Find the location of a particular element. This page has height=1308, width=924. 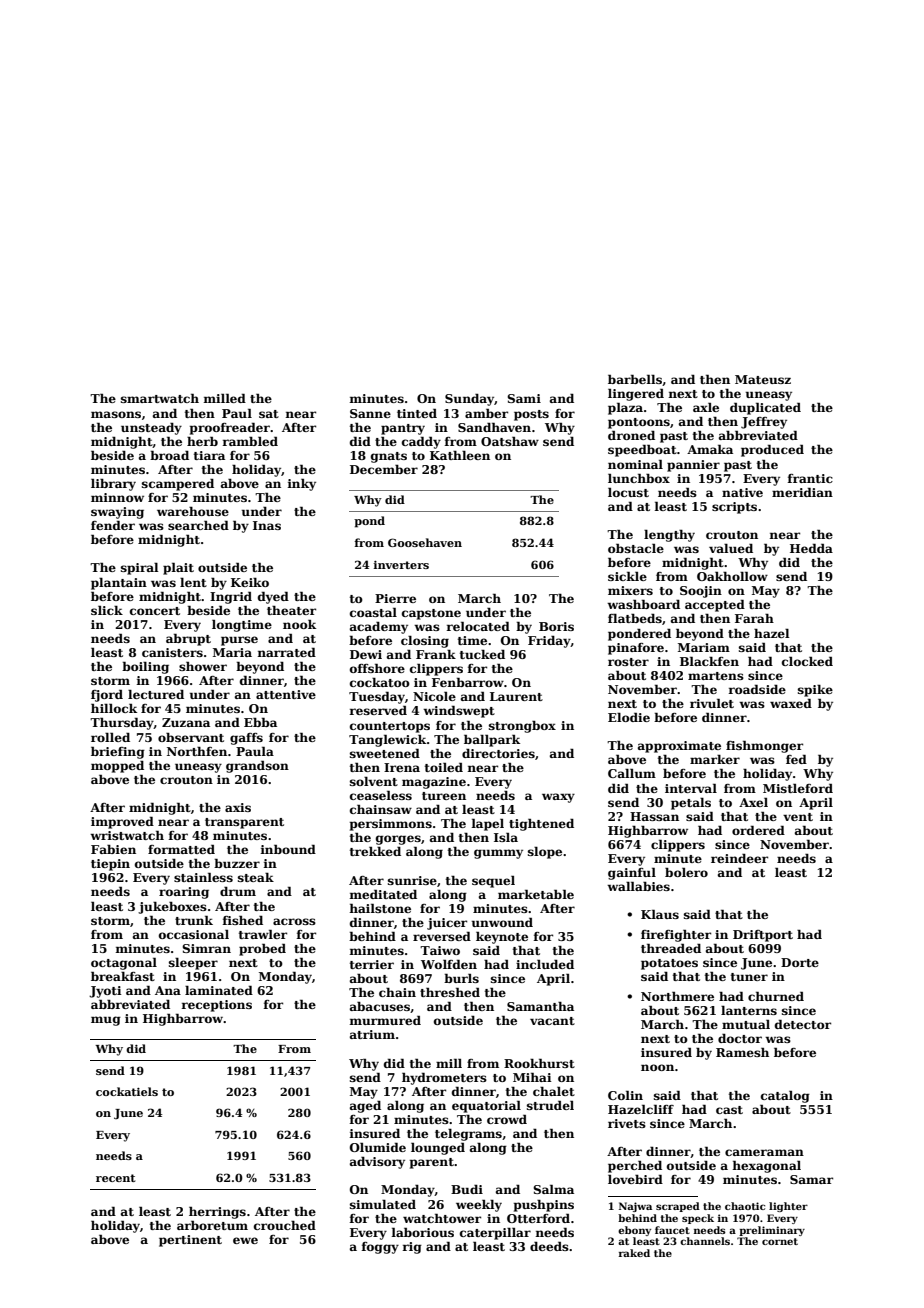

smartwatch is located at coordinates (160, 398).
